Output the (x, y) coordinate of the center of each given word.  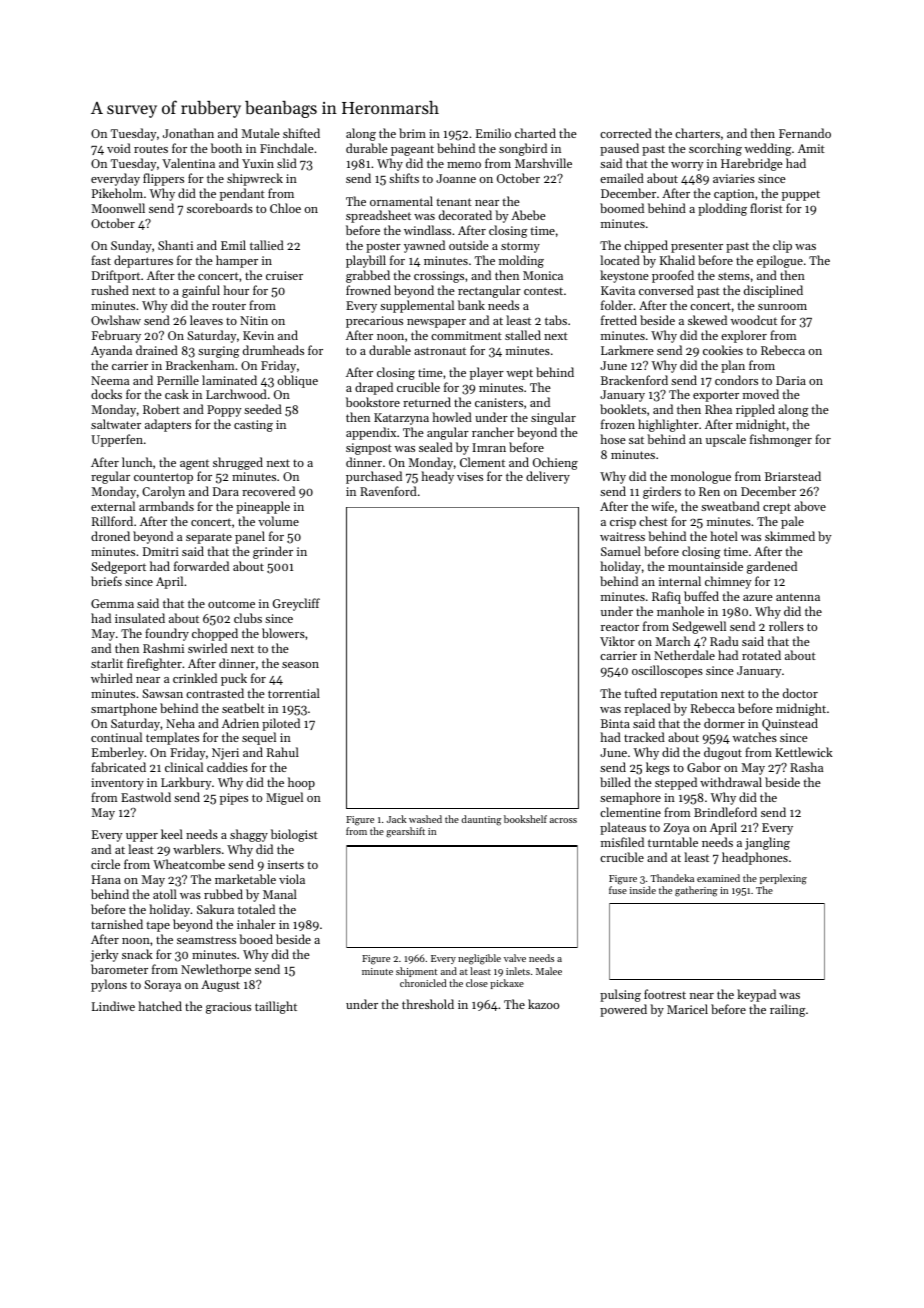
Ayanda (111, 351)
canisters (499, 402)
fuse (618, 890)
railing (788, 1010)
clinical (184, 767)
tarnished (117, 924)
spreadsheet (378, 216)
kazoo (543, 1004)
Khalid (677, 260)
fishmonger (781, 440)
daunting (481, 820)
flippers (163, 179)
